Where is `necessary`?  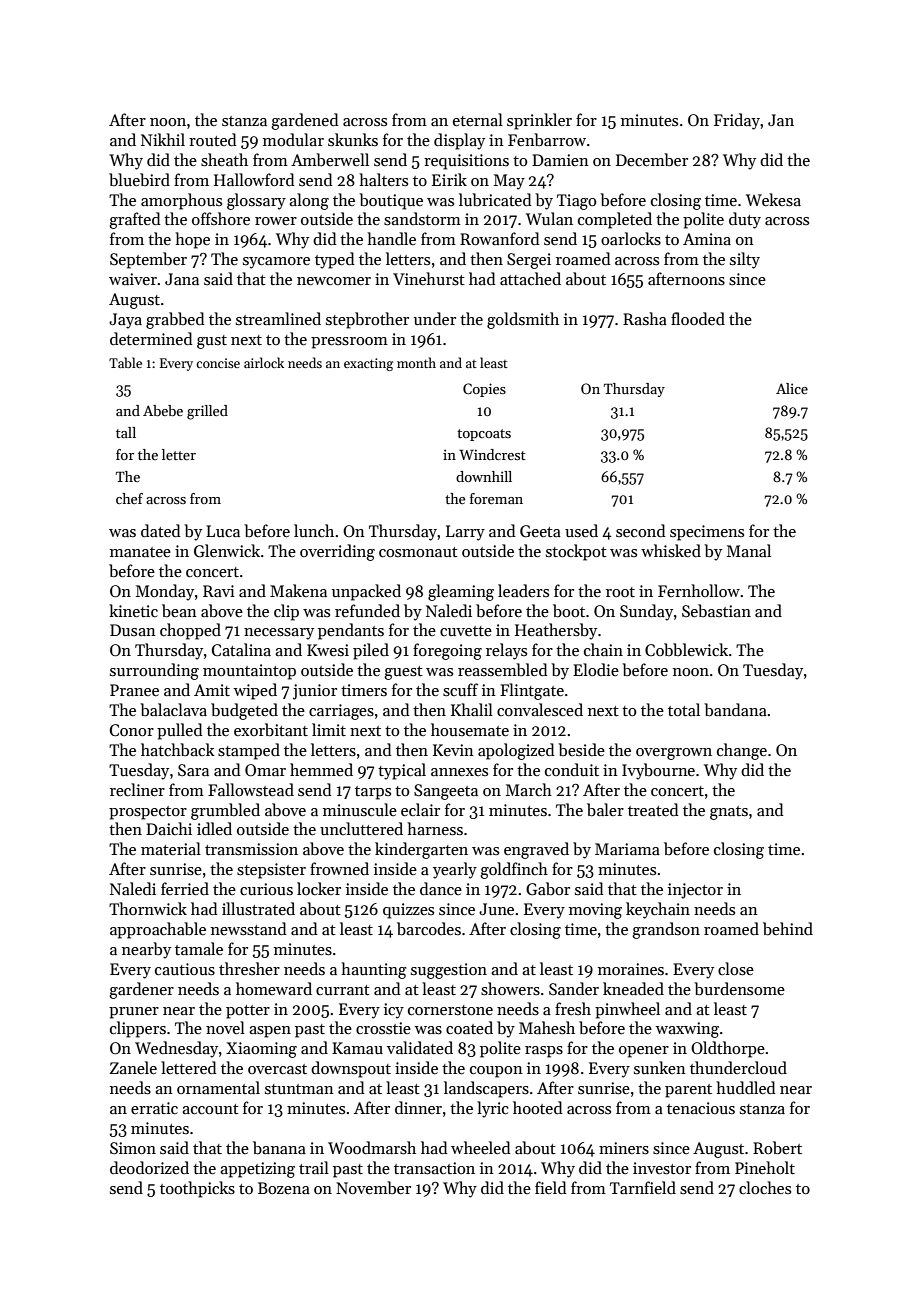
necessary is located at coordinates (279, 634).
